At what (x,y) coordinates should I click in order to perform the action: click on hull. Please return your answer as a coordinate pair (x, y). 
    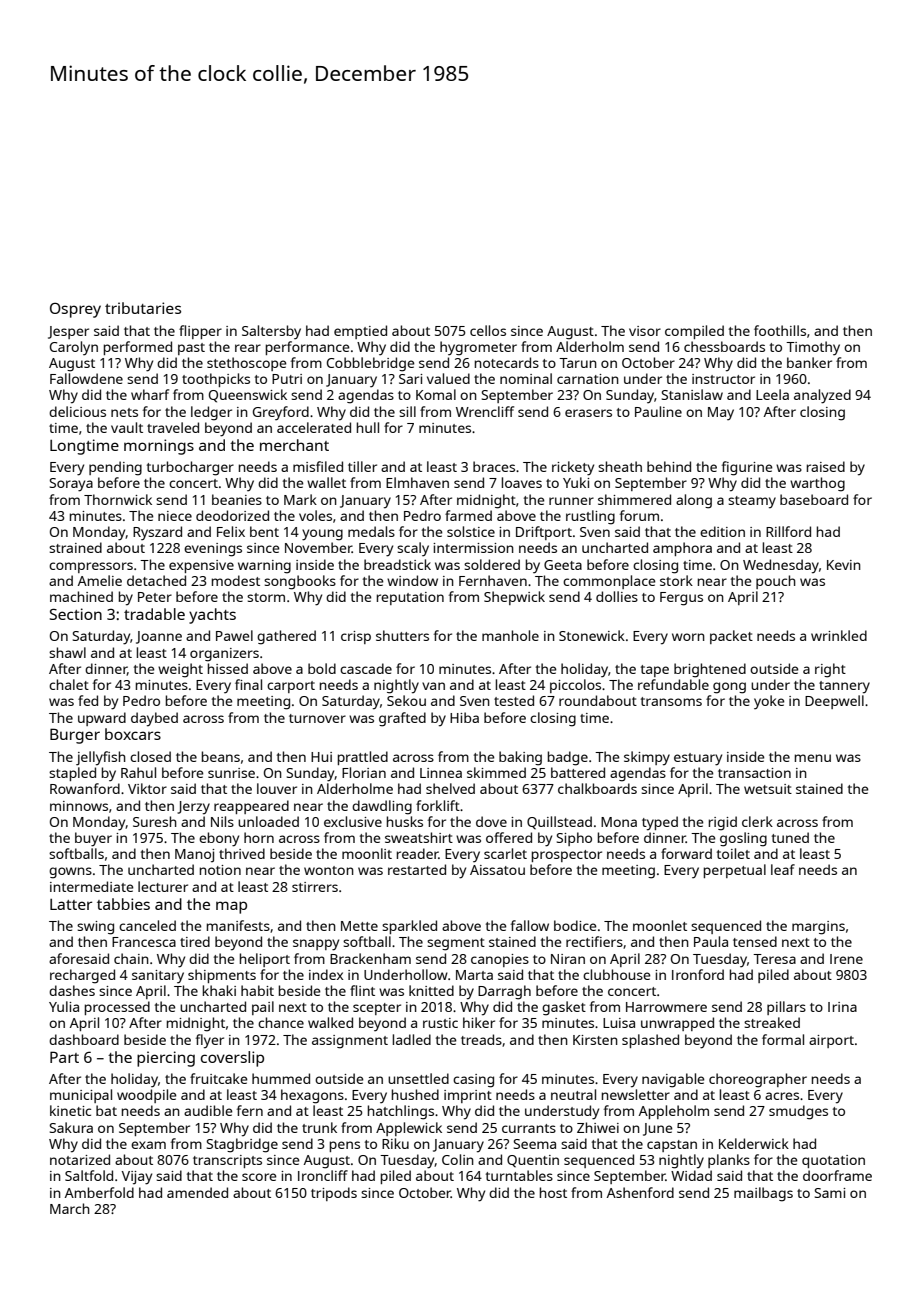
    Looking at the image, I should click on (368, 427).
